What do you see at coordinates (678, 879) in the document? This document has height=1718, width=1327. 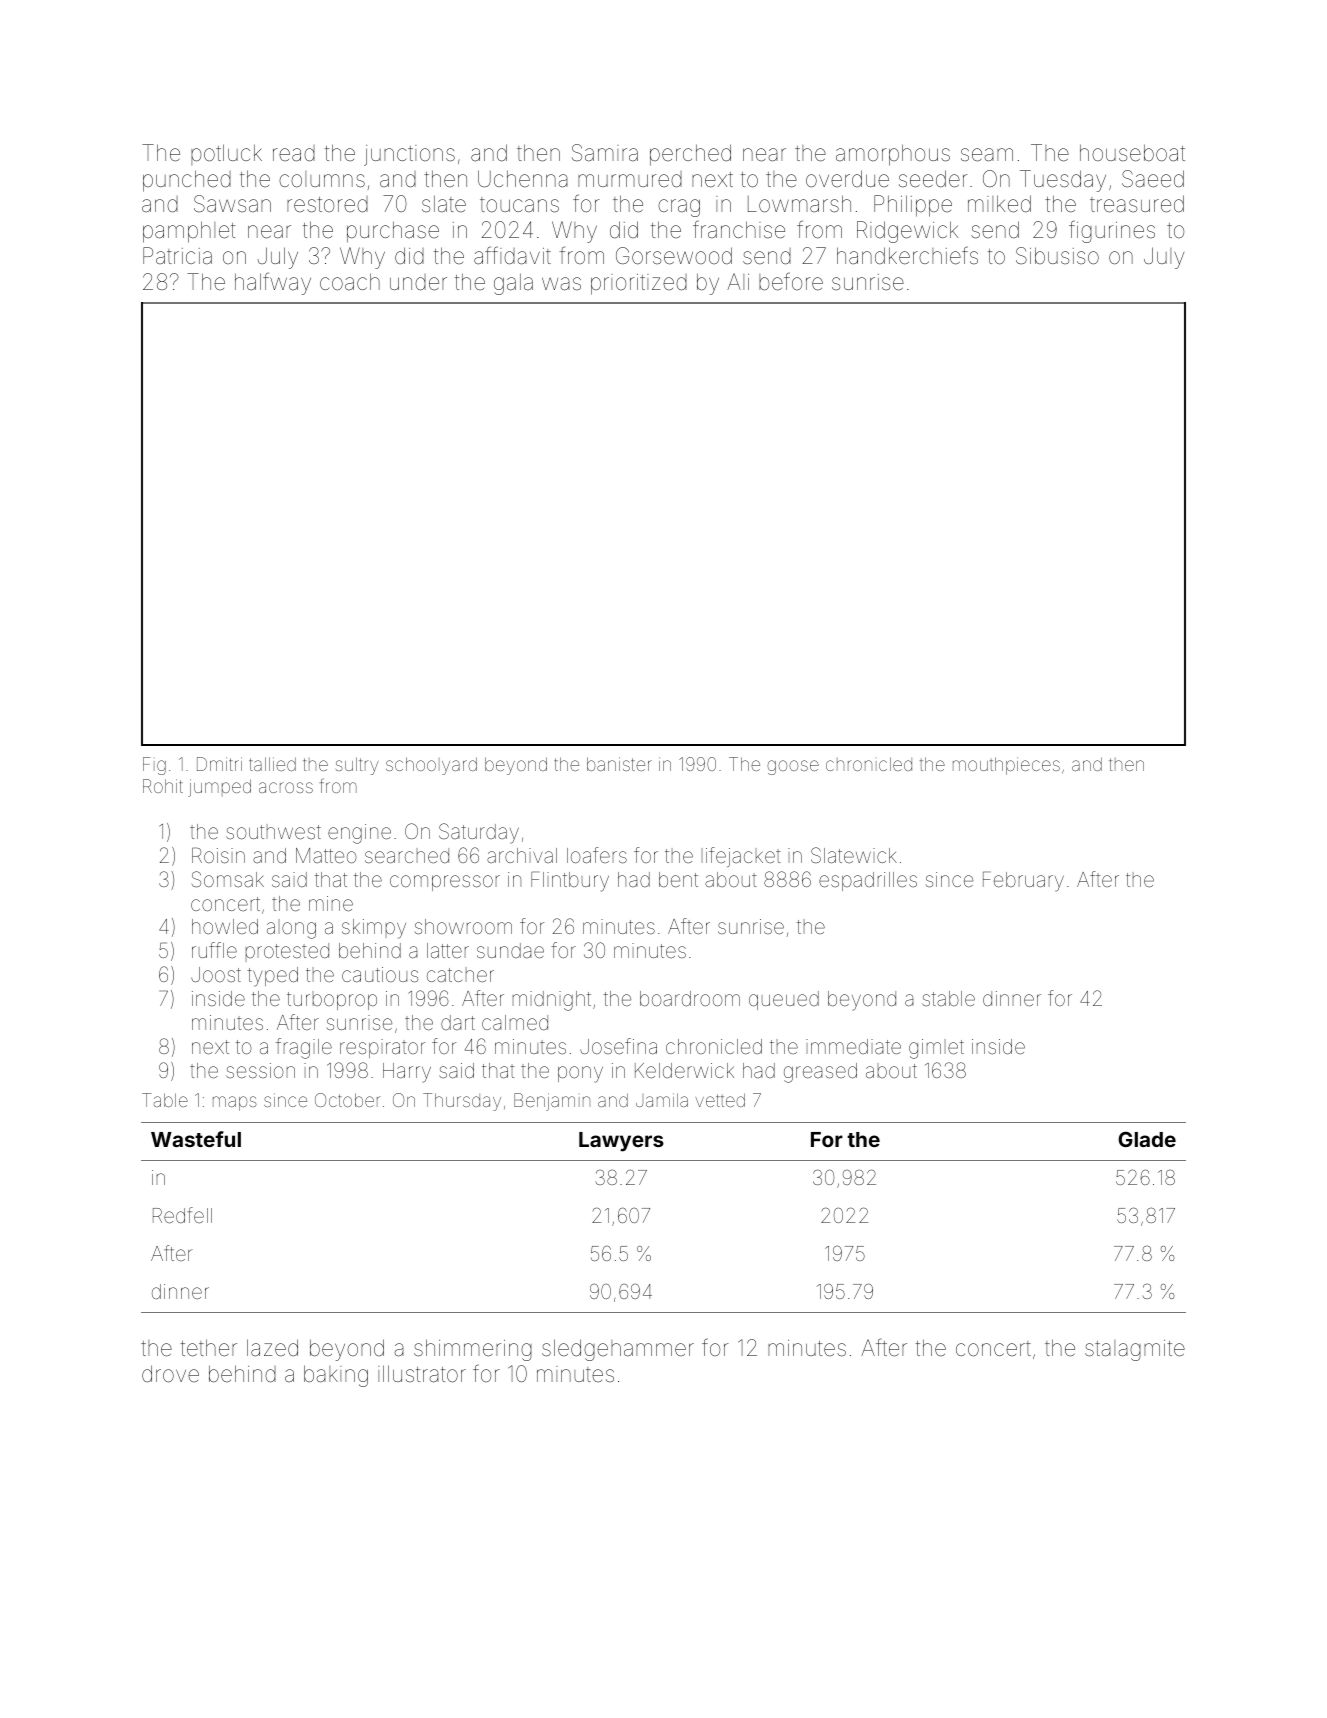 I see `bent` at bounding box center [678, 879].
